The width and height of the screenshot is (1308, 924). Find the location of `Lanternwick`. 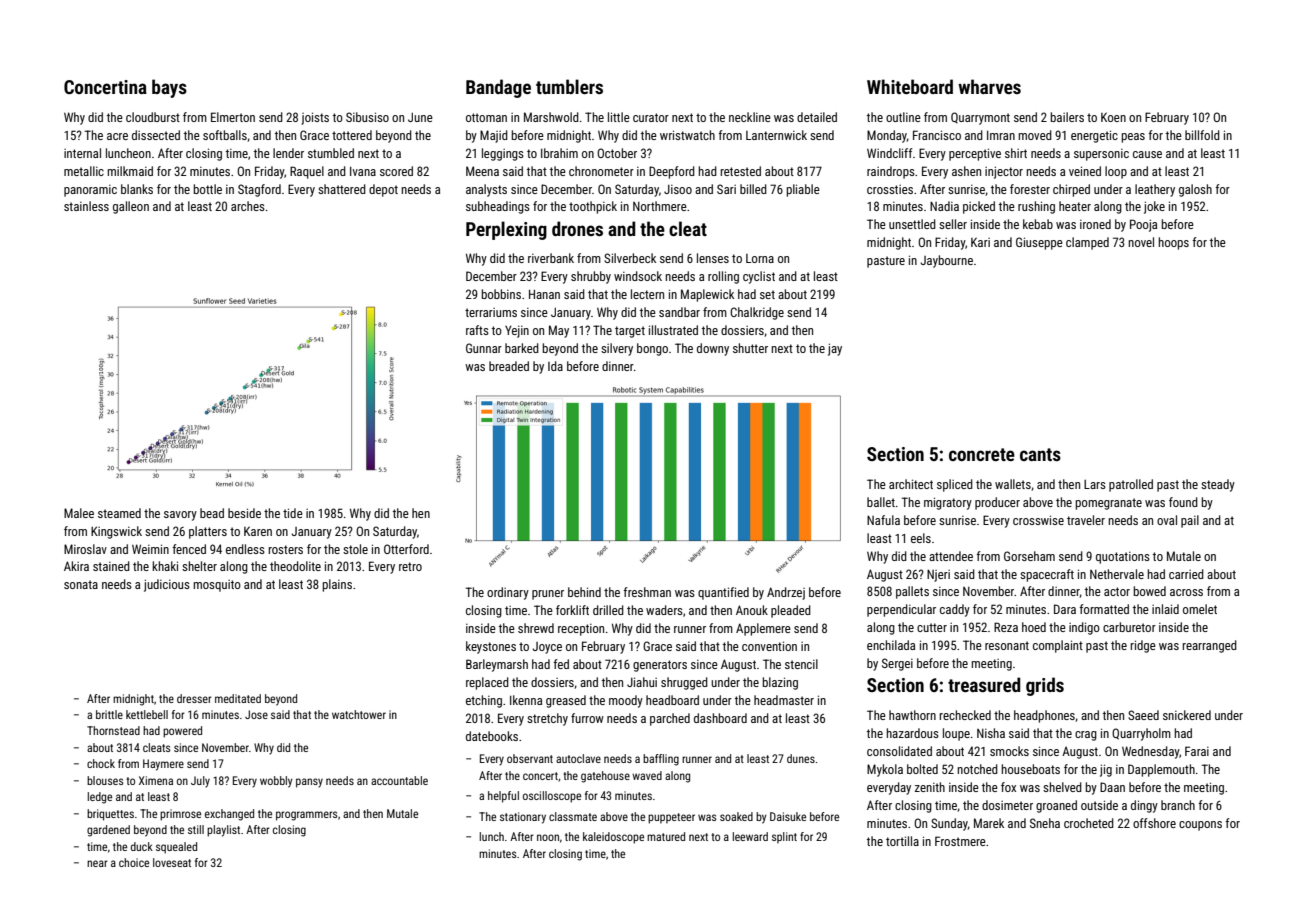

Lanternwick is located at coordinates (776, 135).
